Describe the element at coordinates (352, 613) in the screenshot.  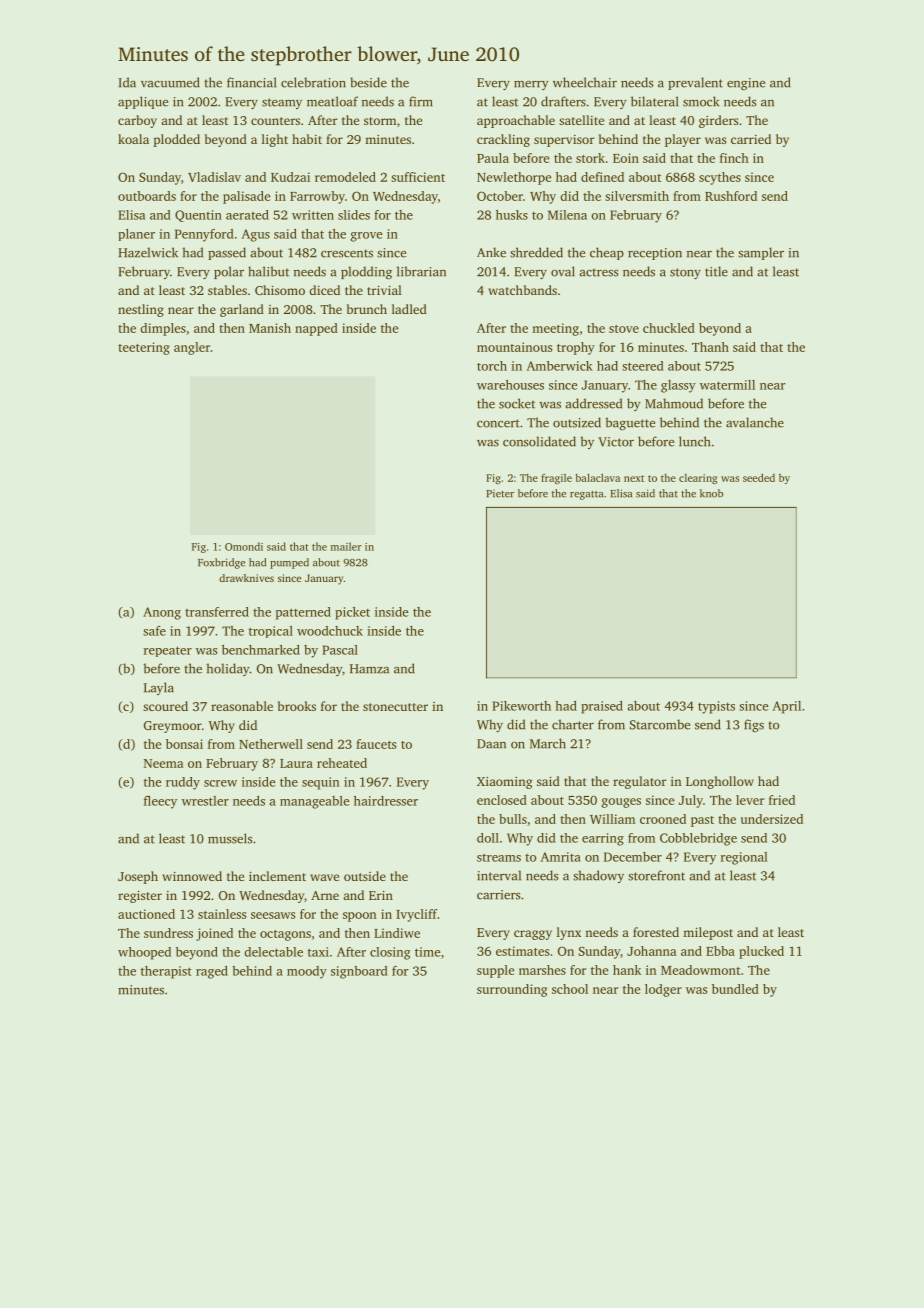
I see `picket` at that location.
